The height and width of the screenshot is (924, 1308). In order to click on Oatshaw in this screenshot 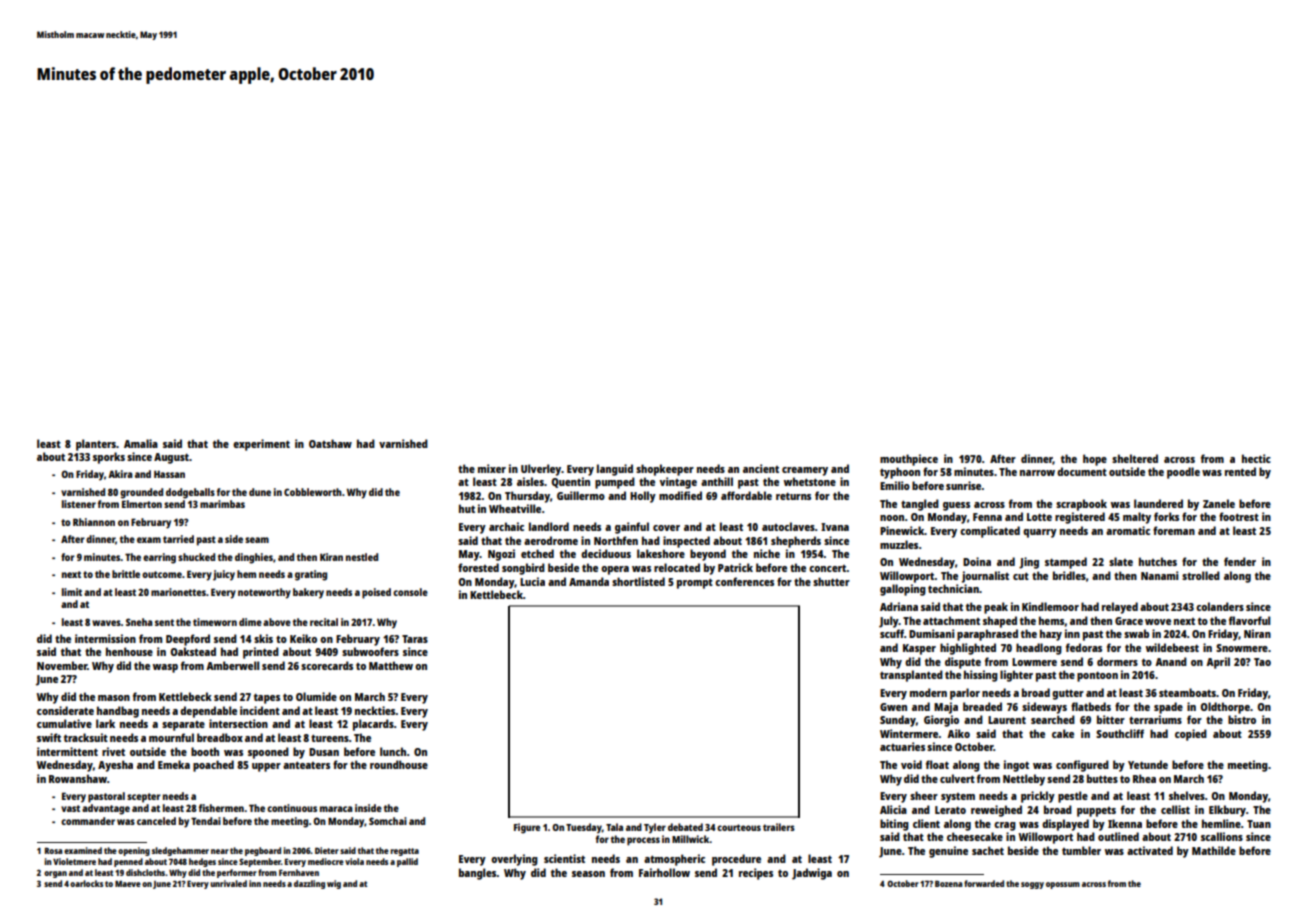, I will do `click(330, 443)`.
